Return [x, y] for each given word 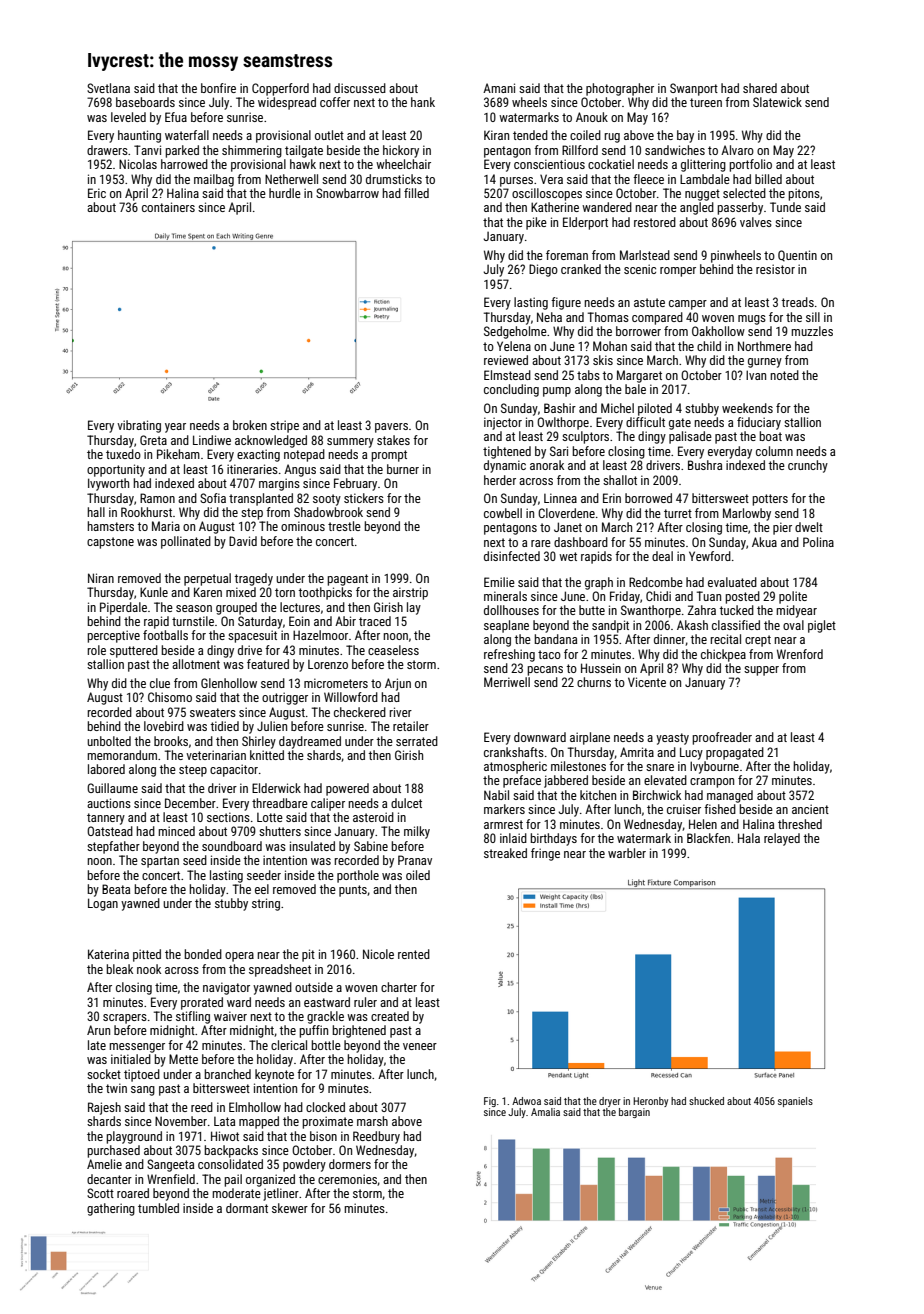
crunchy [808, 466]
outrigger [285, 698]
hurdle [285, 193]
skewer [290, 1208]
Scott [100, 1193]
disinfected [512, 556]
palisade [690, 437]
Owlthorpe [563, 423]
